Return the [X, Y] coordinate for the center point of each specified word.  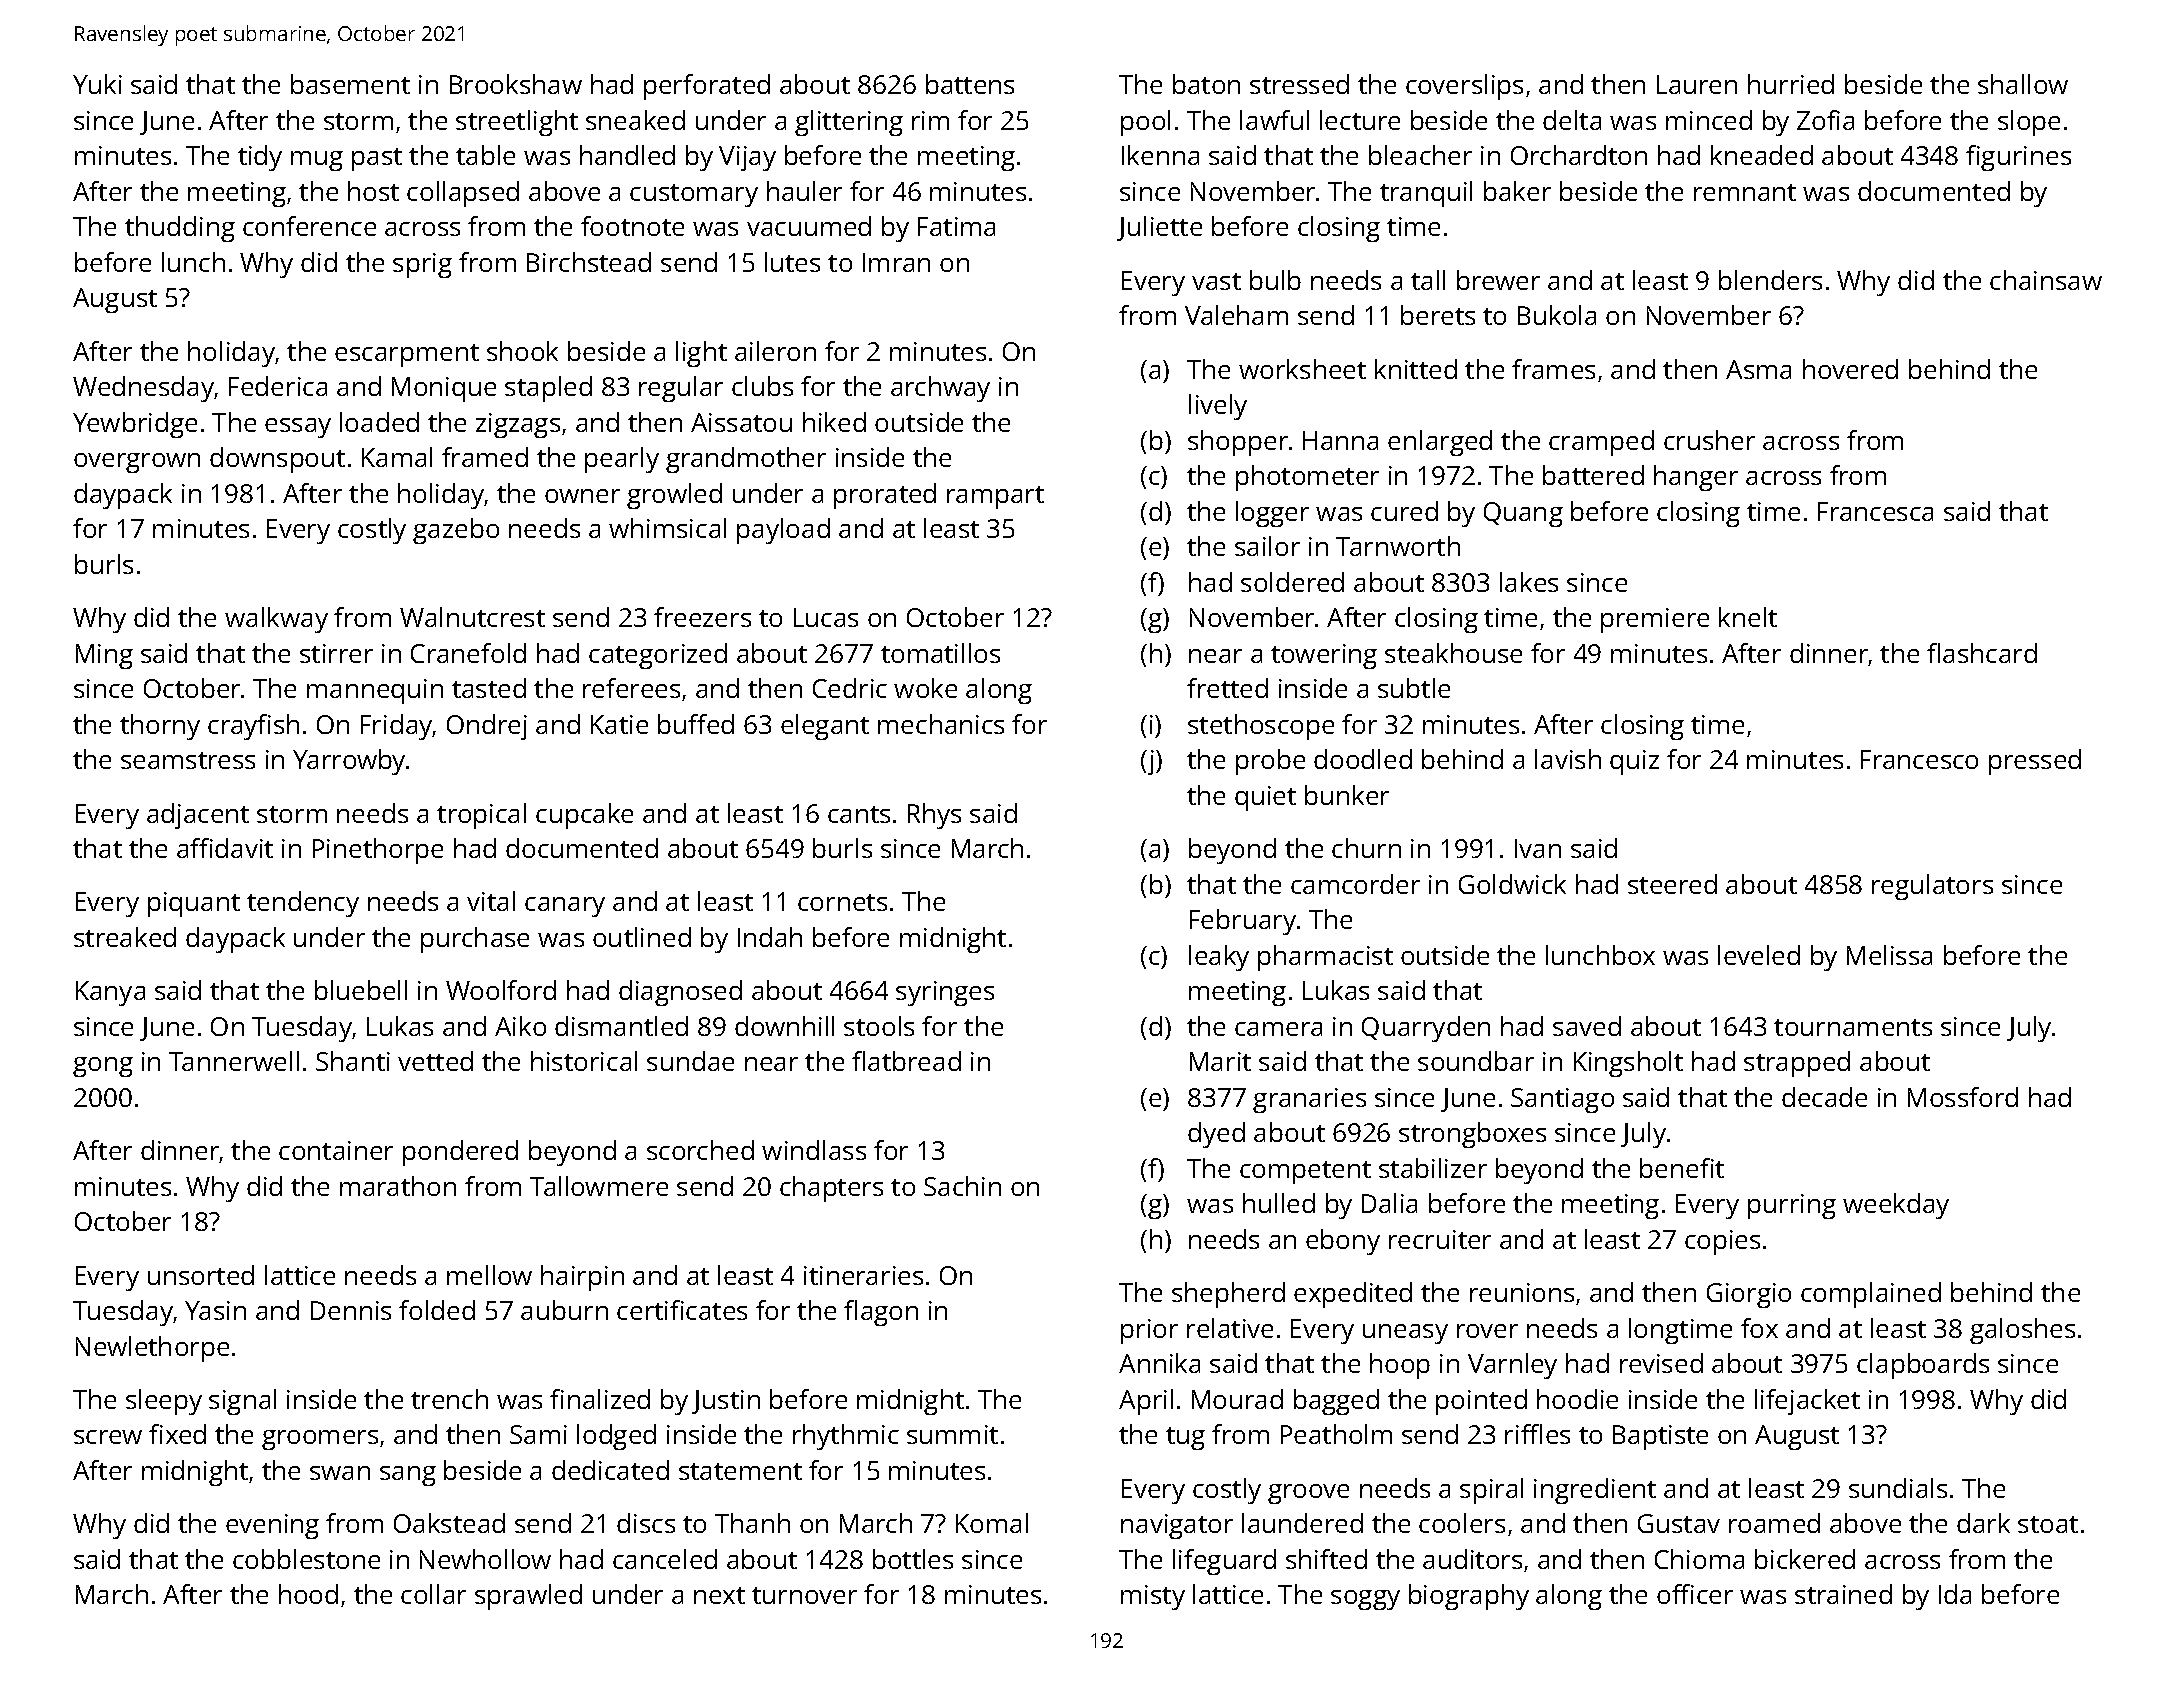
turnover [804, 1595]
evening [272, 1526]
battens [970, 84]
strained [1843, 1594]
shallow [2023, 84]
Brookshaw [516, 84]
